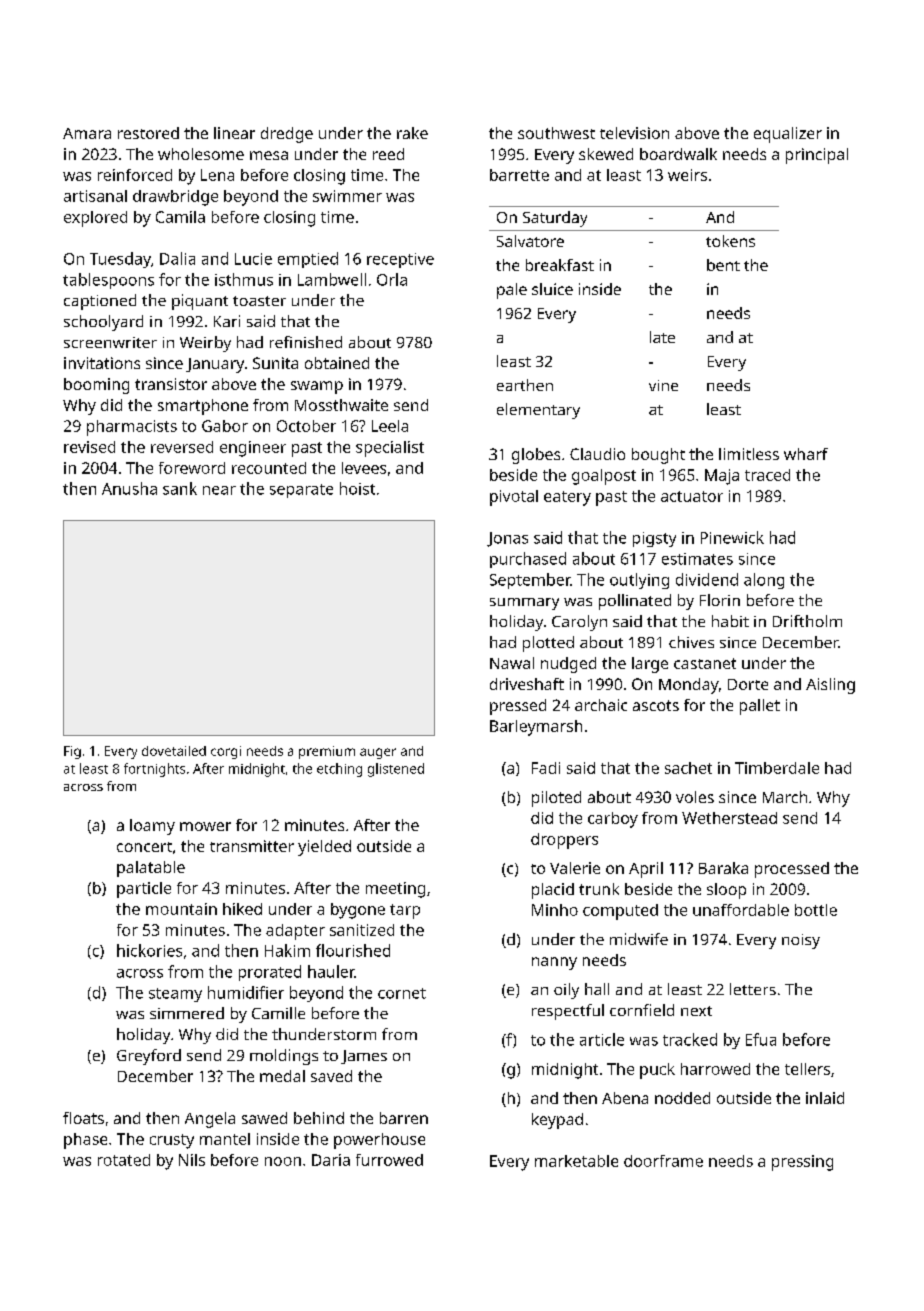 This screenshot has width=924, height=1311. Describe the element at coordinates (764, 581) in the screenshot. I see `along` at that location.
